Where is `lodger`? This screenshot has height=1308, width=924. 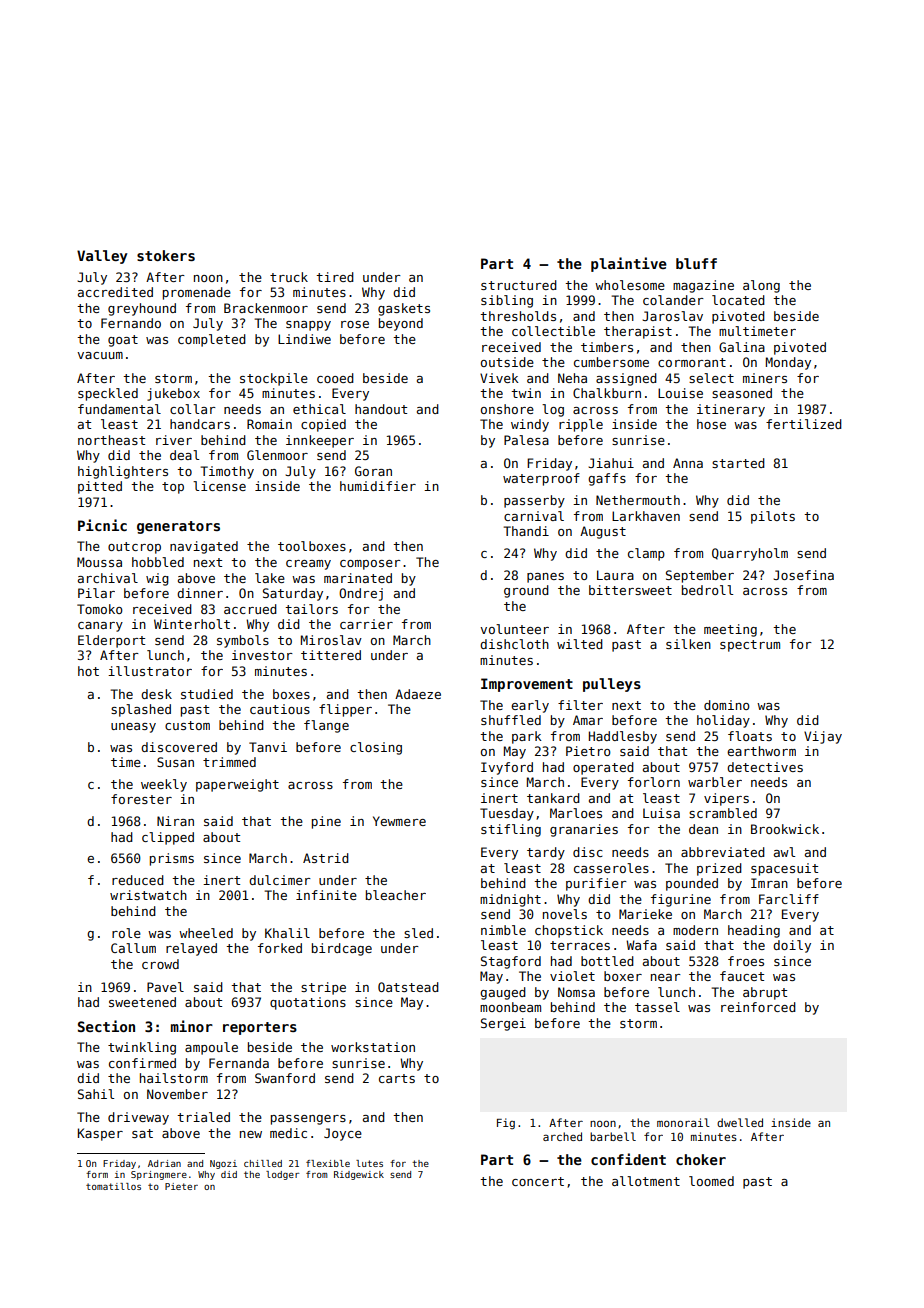 lodger is located at coordinates (282, 1175).
